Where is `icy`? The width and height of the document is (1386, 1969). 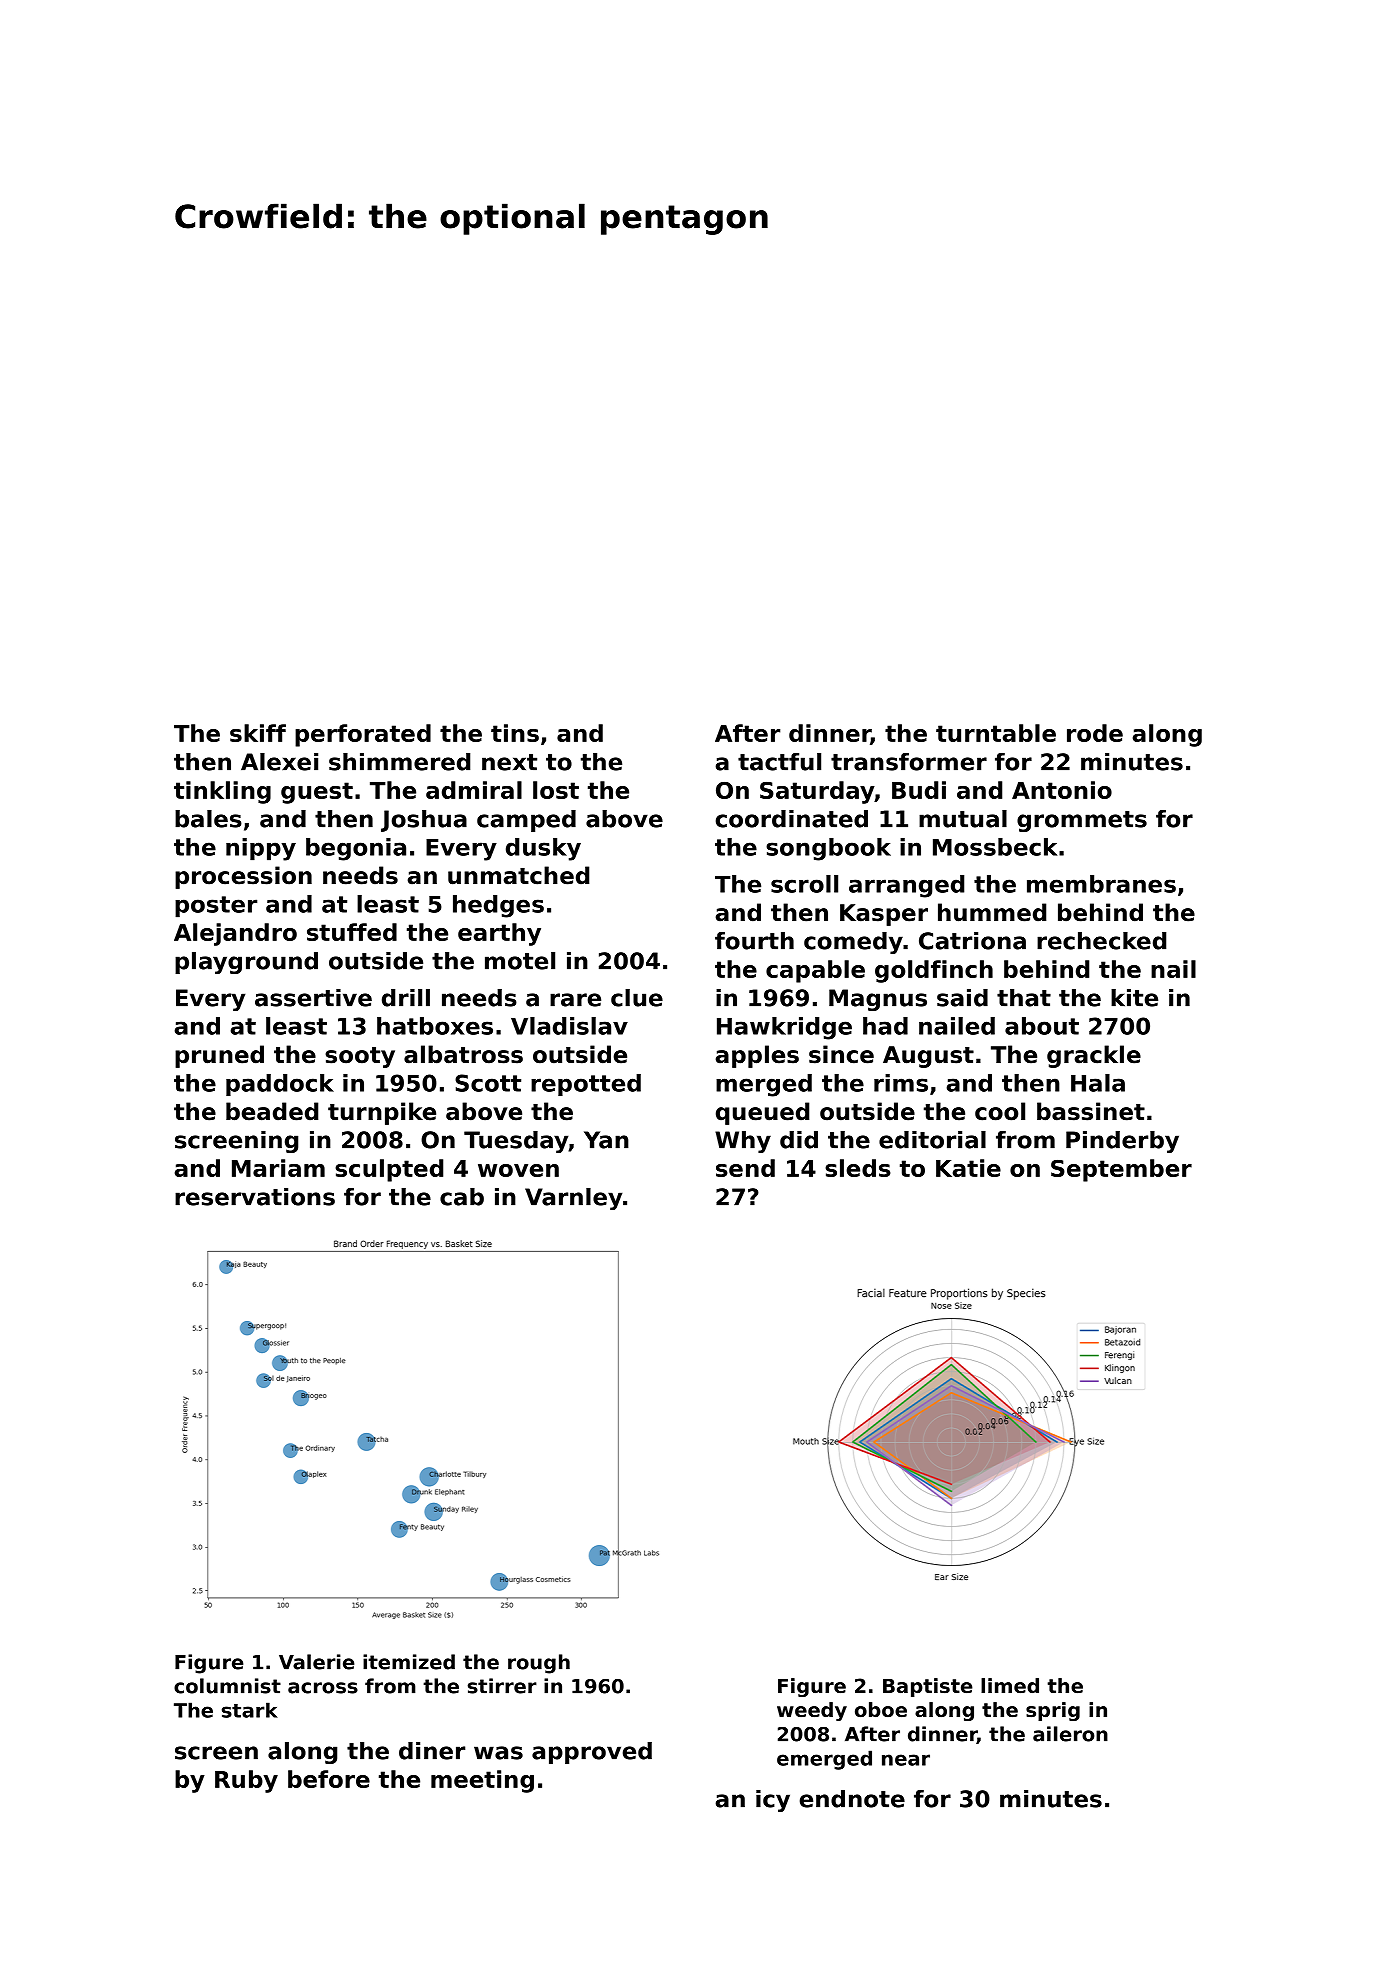
icy is located at coordinates (773, 1801).
